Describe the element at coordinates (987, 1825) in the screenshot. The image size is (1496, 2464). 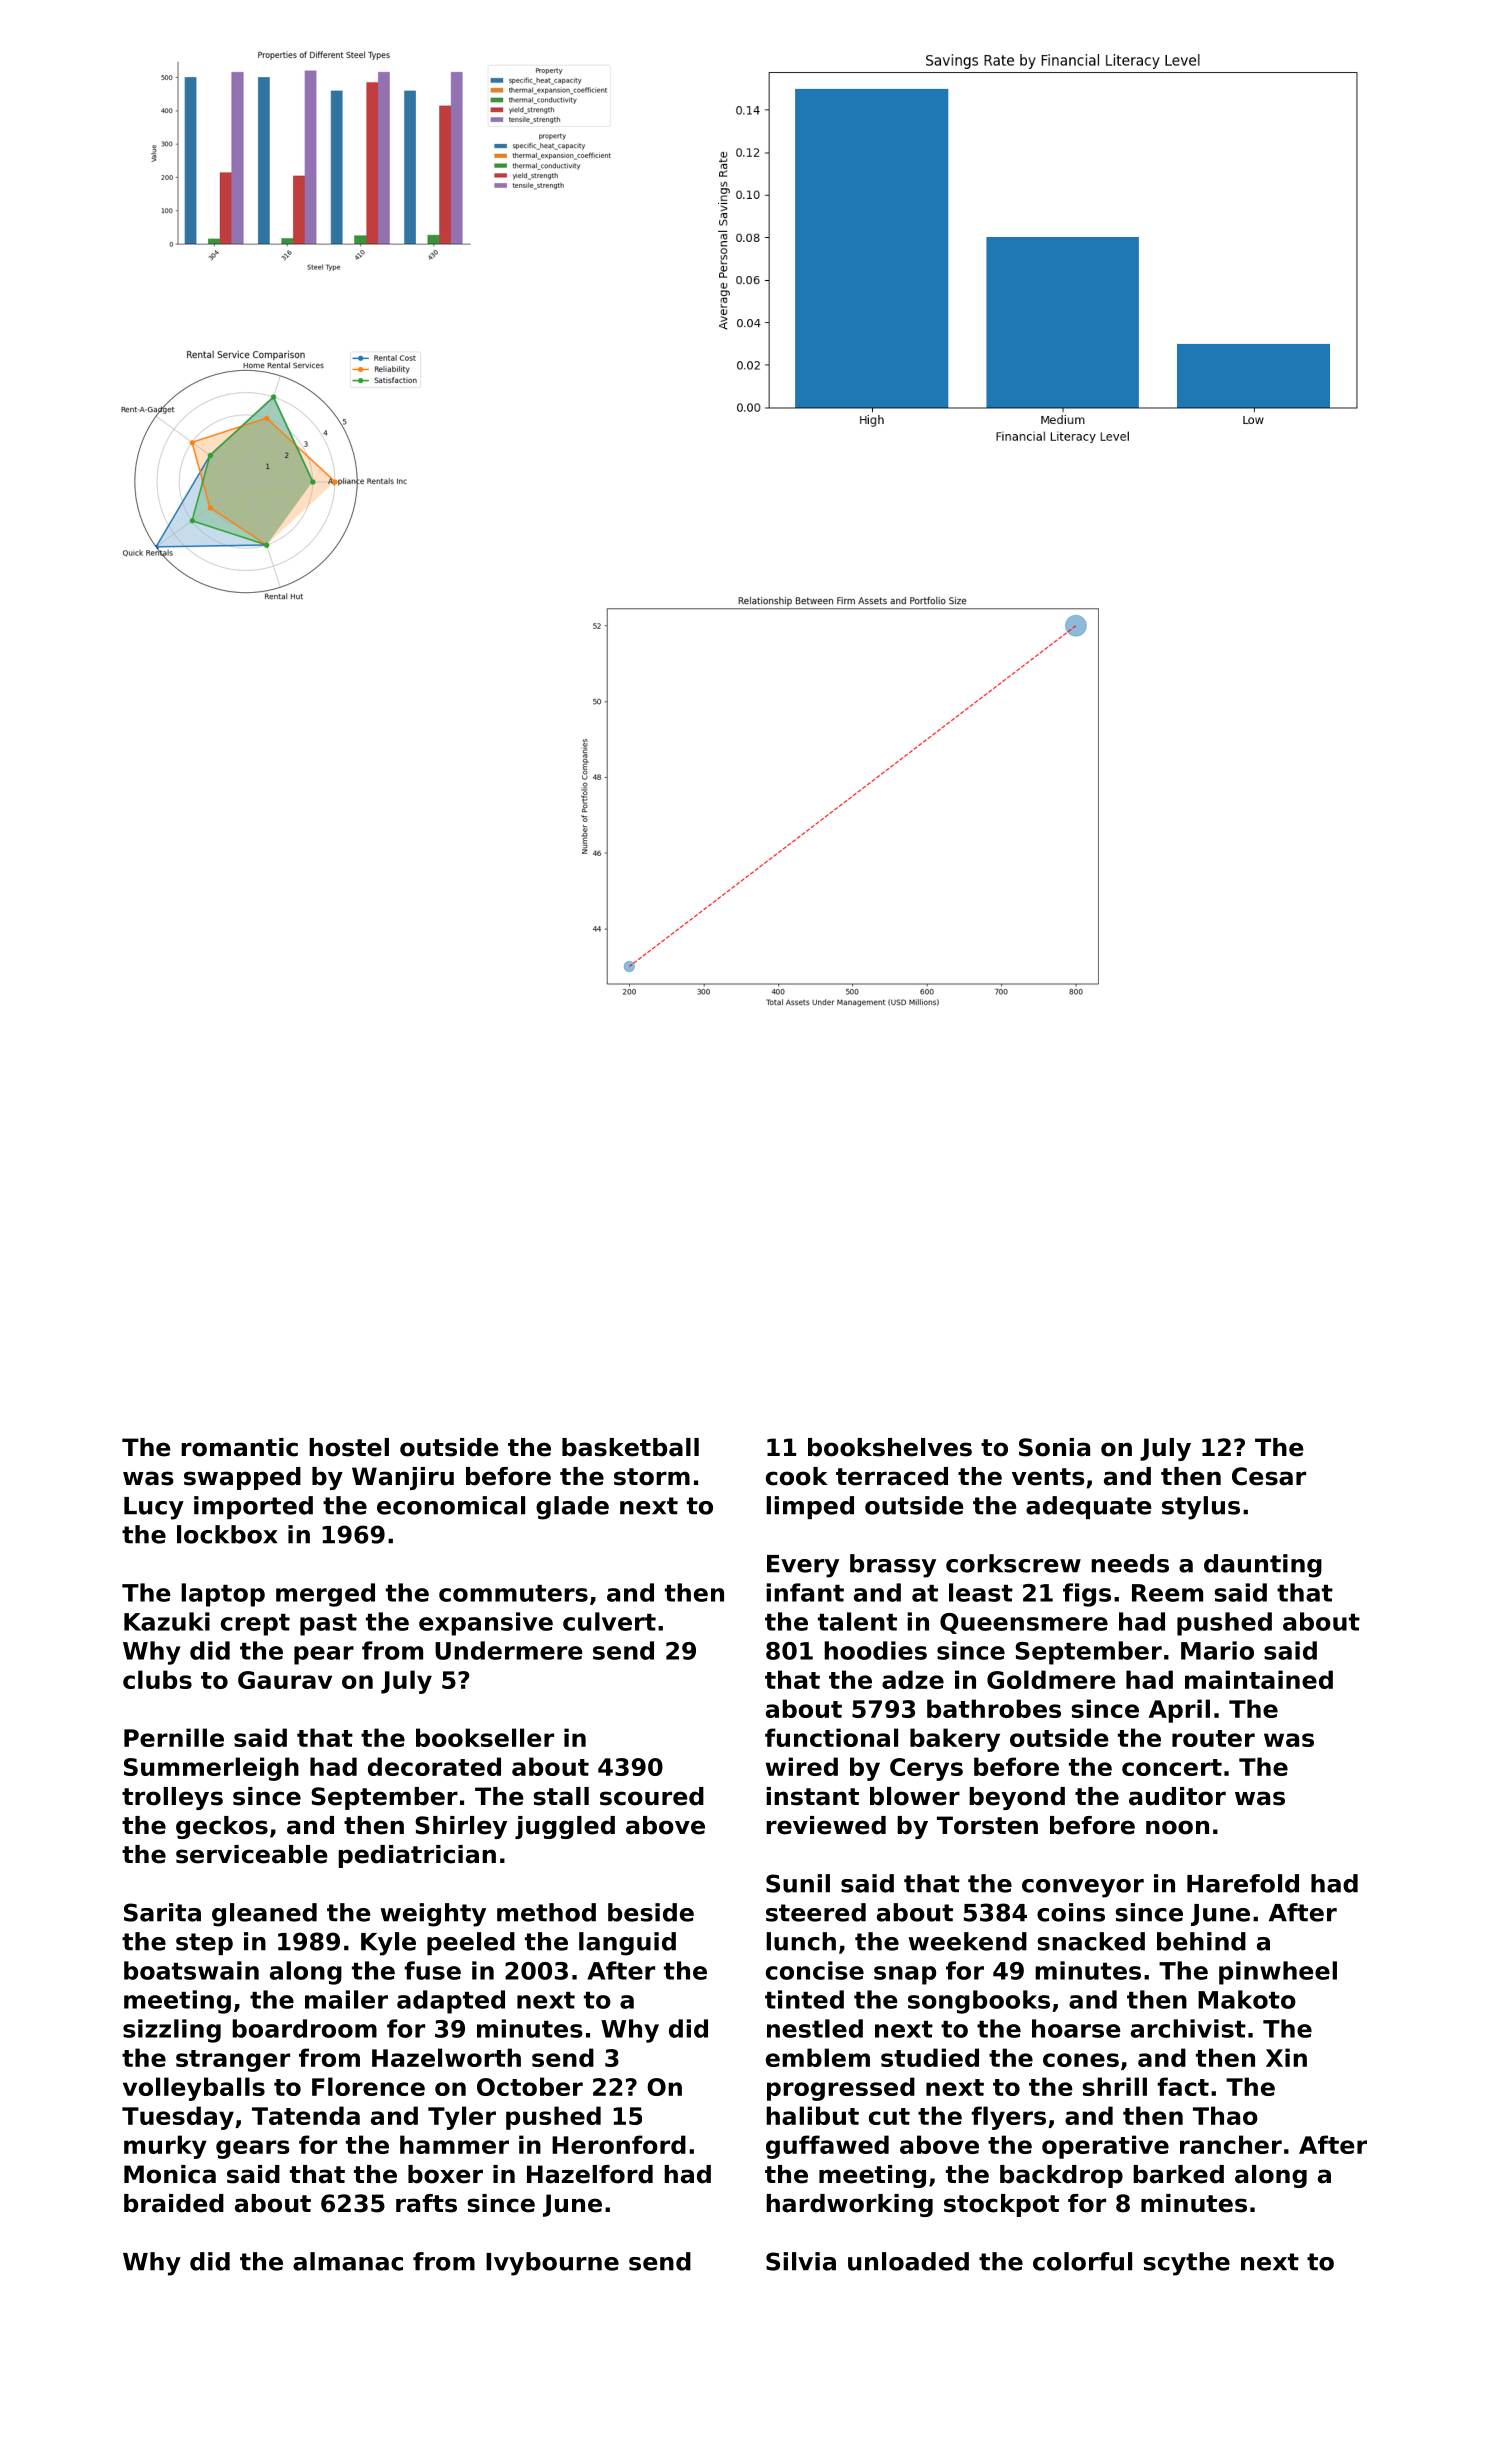
I see `Torsten` at that location.
